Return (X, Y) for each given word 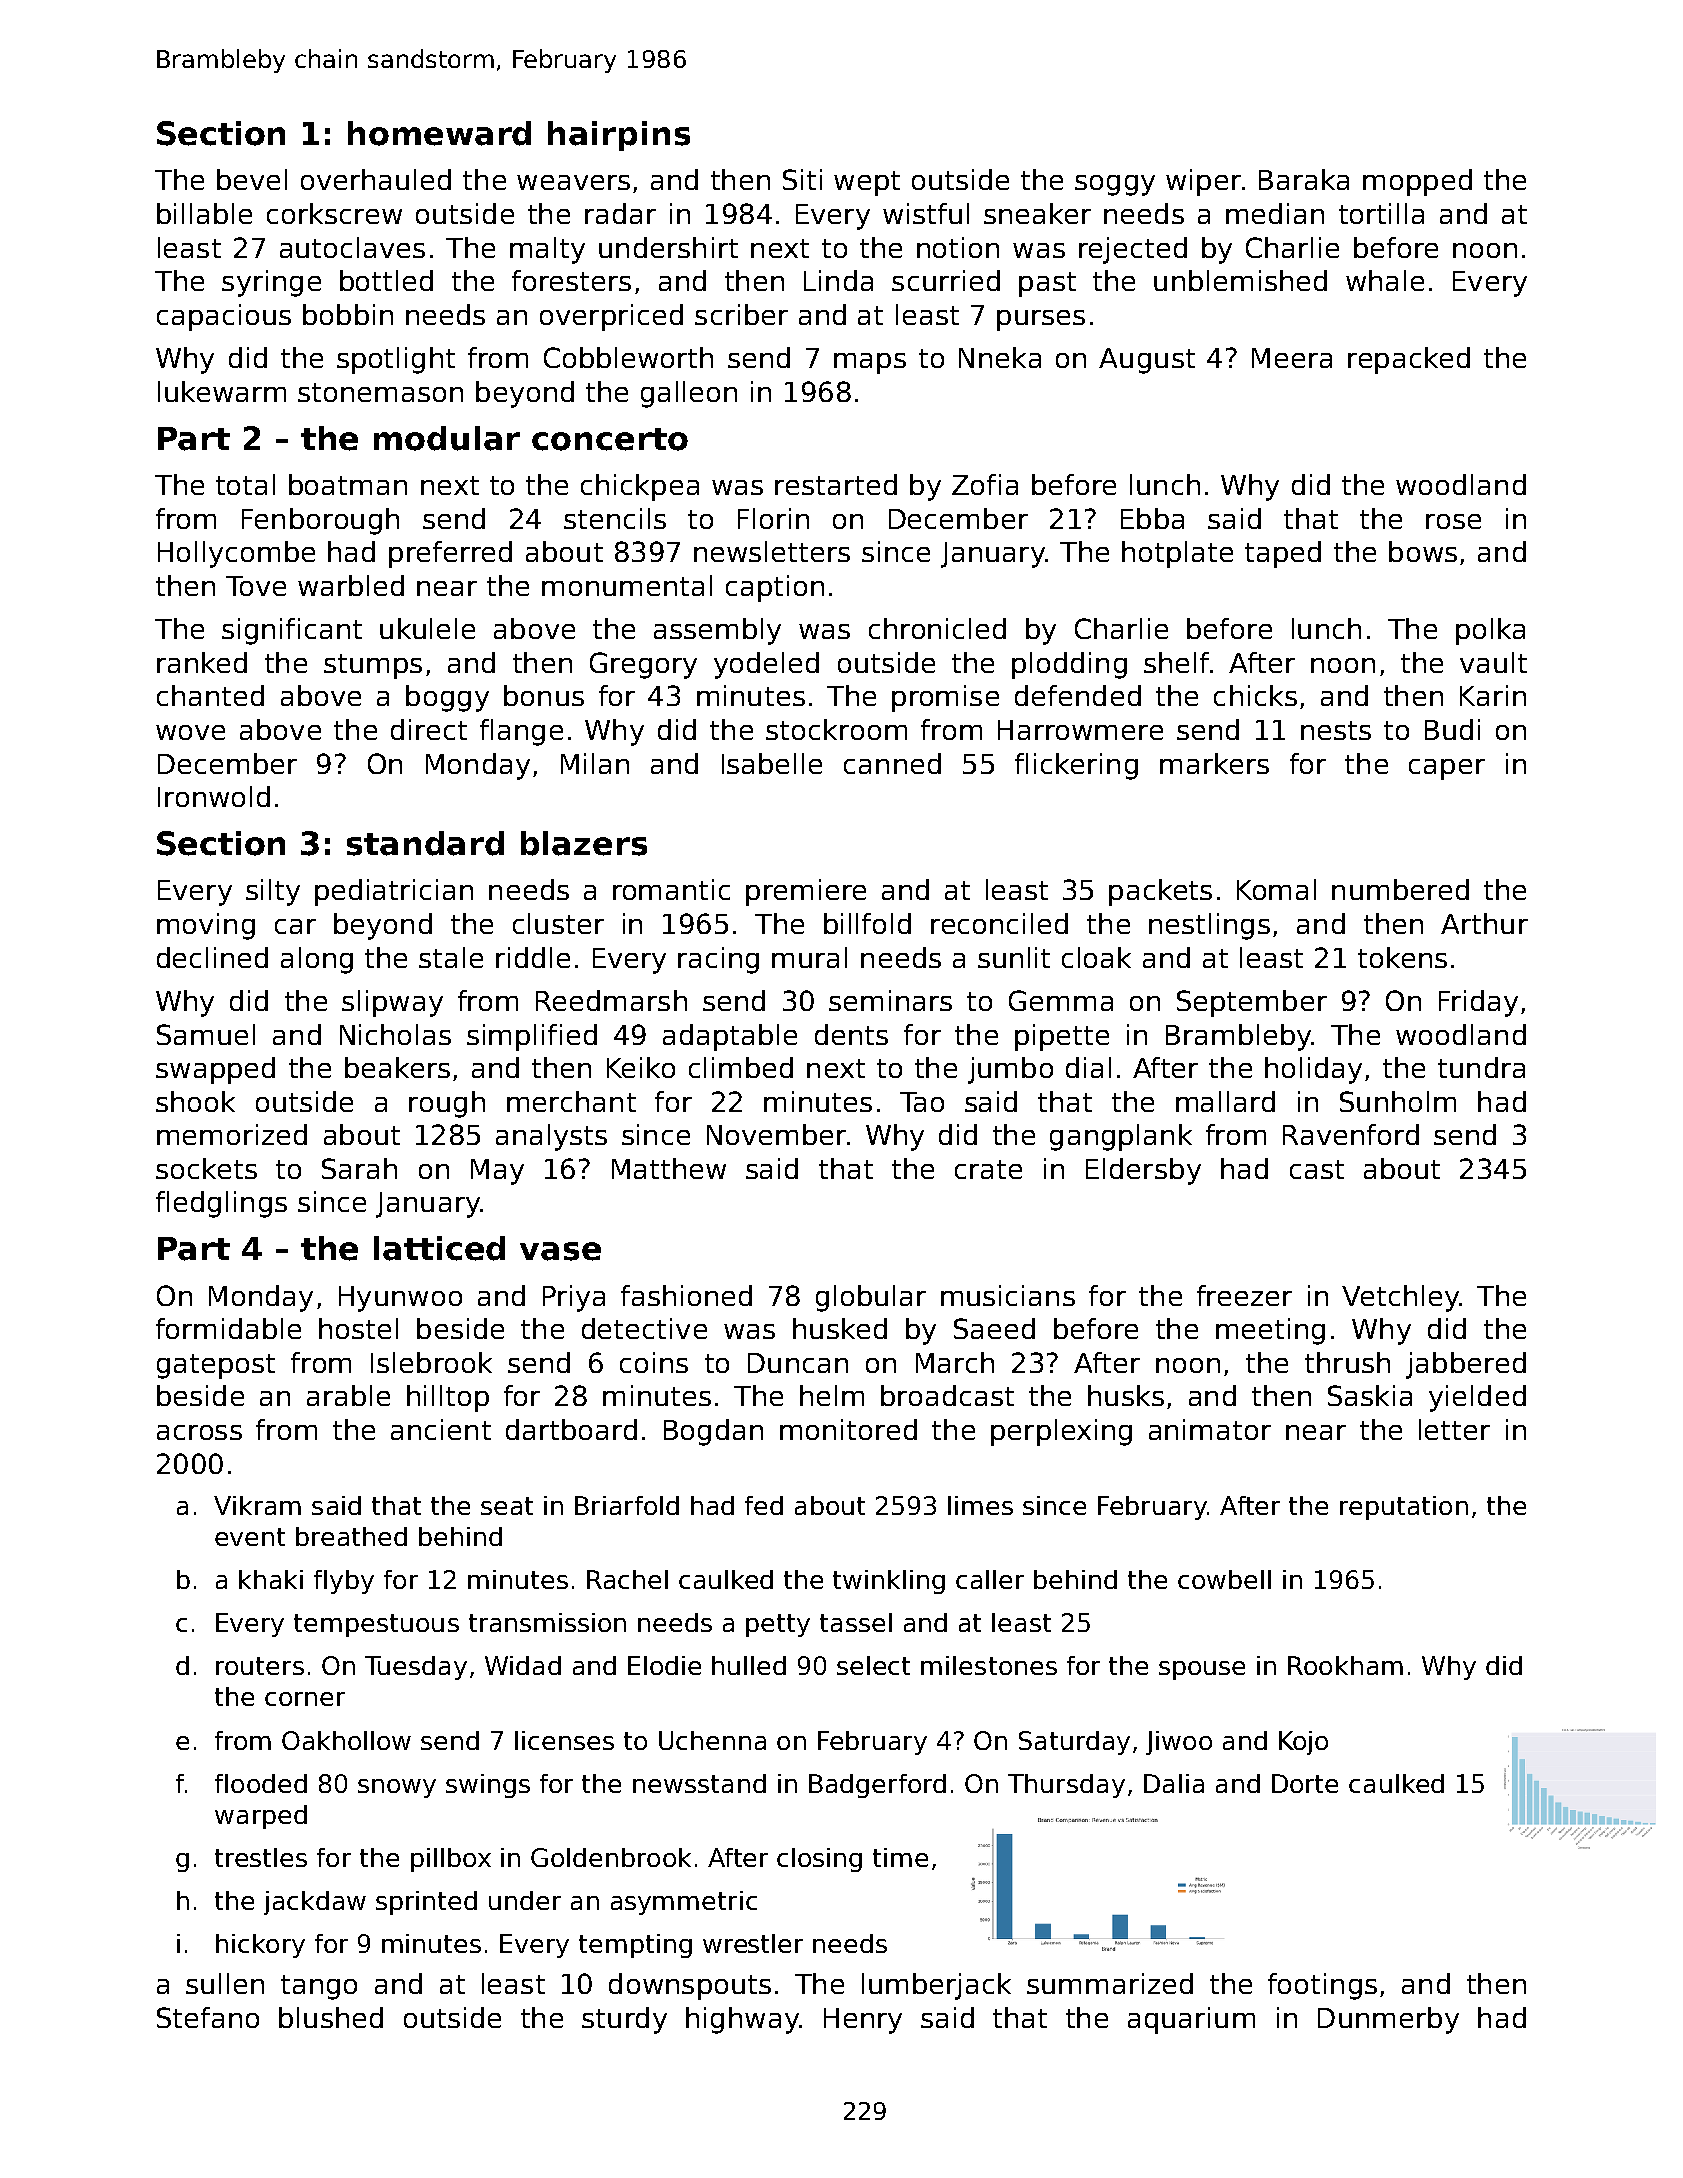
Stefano (208, 2017)
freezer (1244, 1295)
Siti (802, 179)
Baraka (1304, 179)
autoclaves (352, 247)
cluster (558, 923)
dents (851, 1034)
